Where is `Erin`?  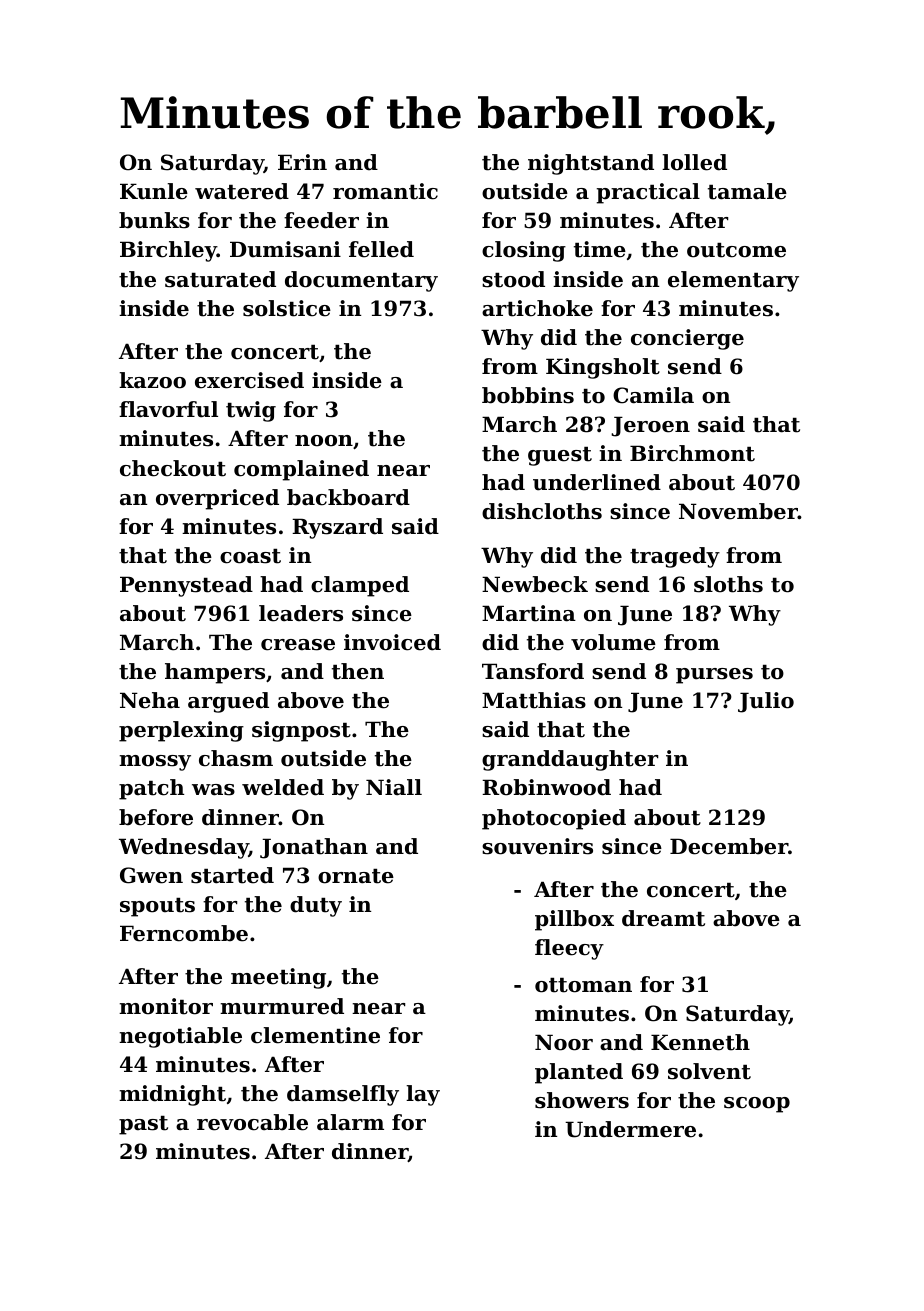 Erin is located at coordinates (302, 162).
